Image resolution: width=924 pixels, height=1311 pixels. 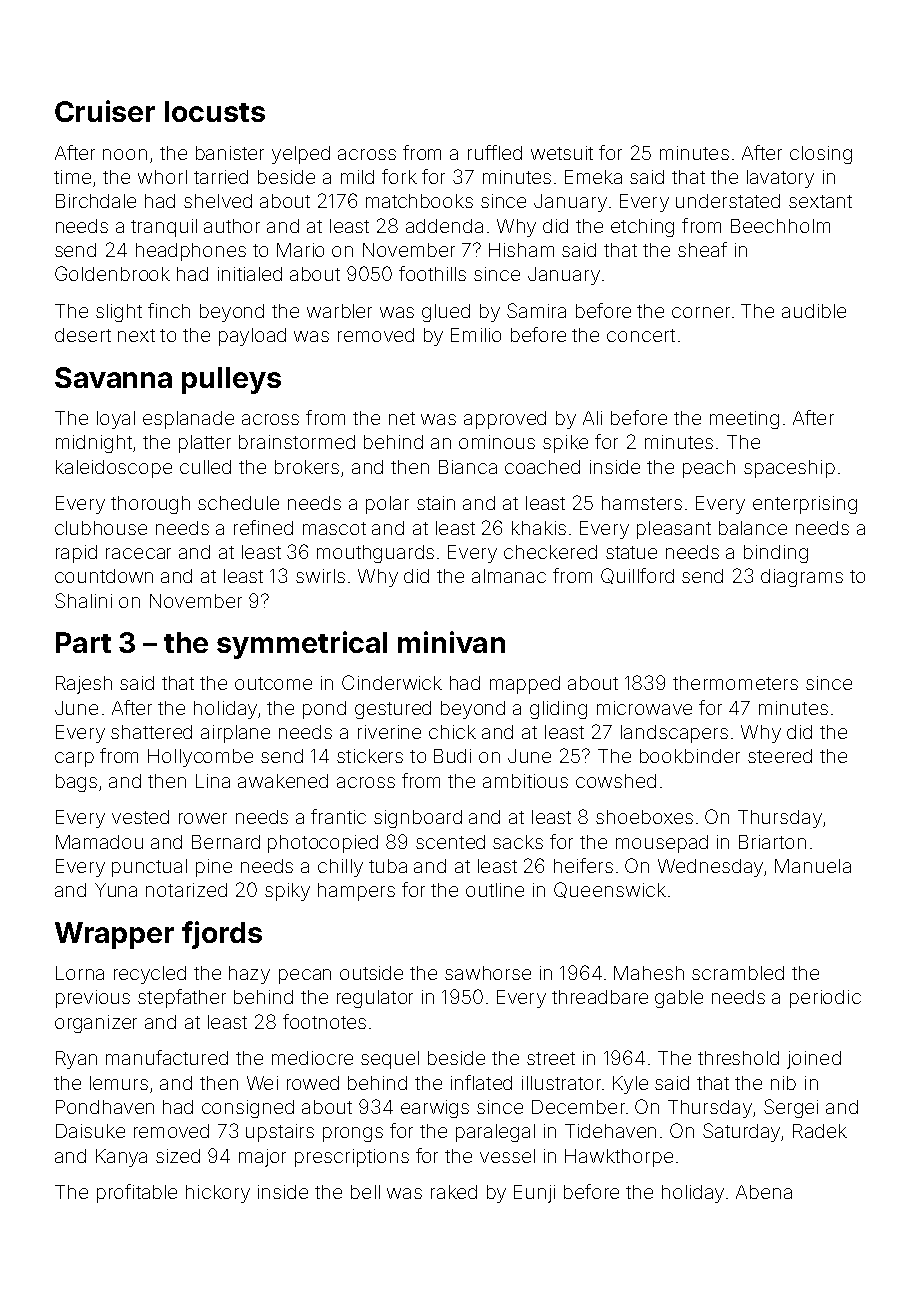 What do you see at coordinates (76, 783) in the document?
I see `bags` at bounding box center [76, 783].
